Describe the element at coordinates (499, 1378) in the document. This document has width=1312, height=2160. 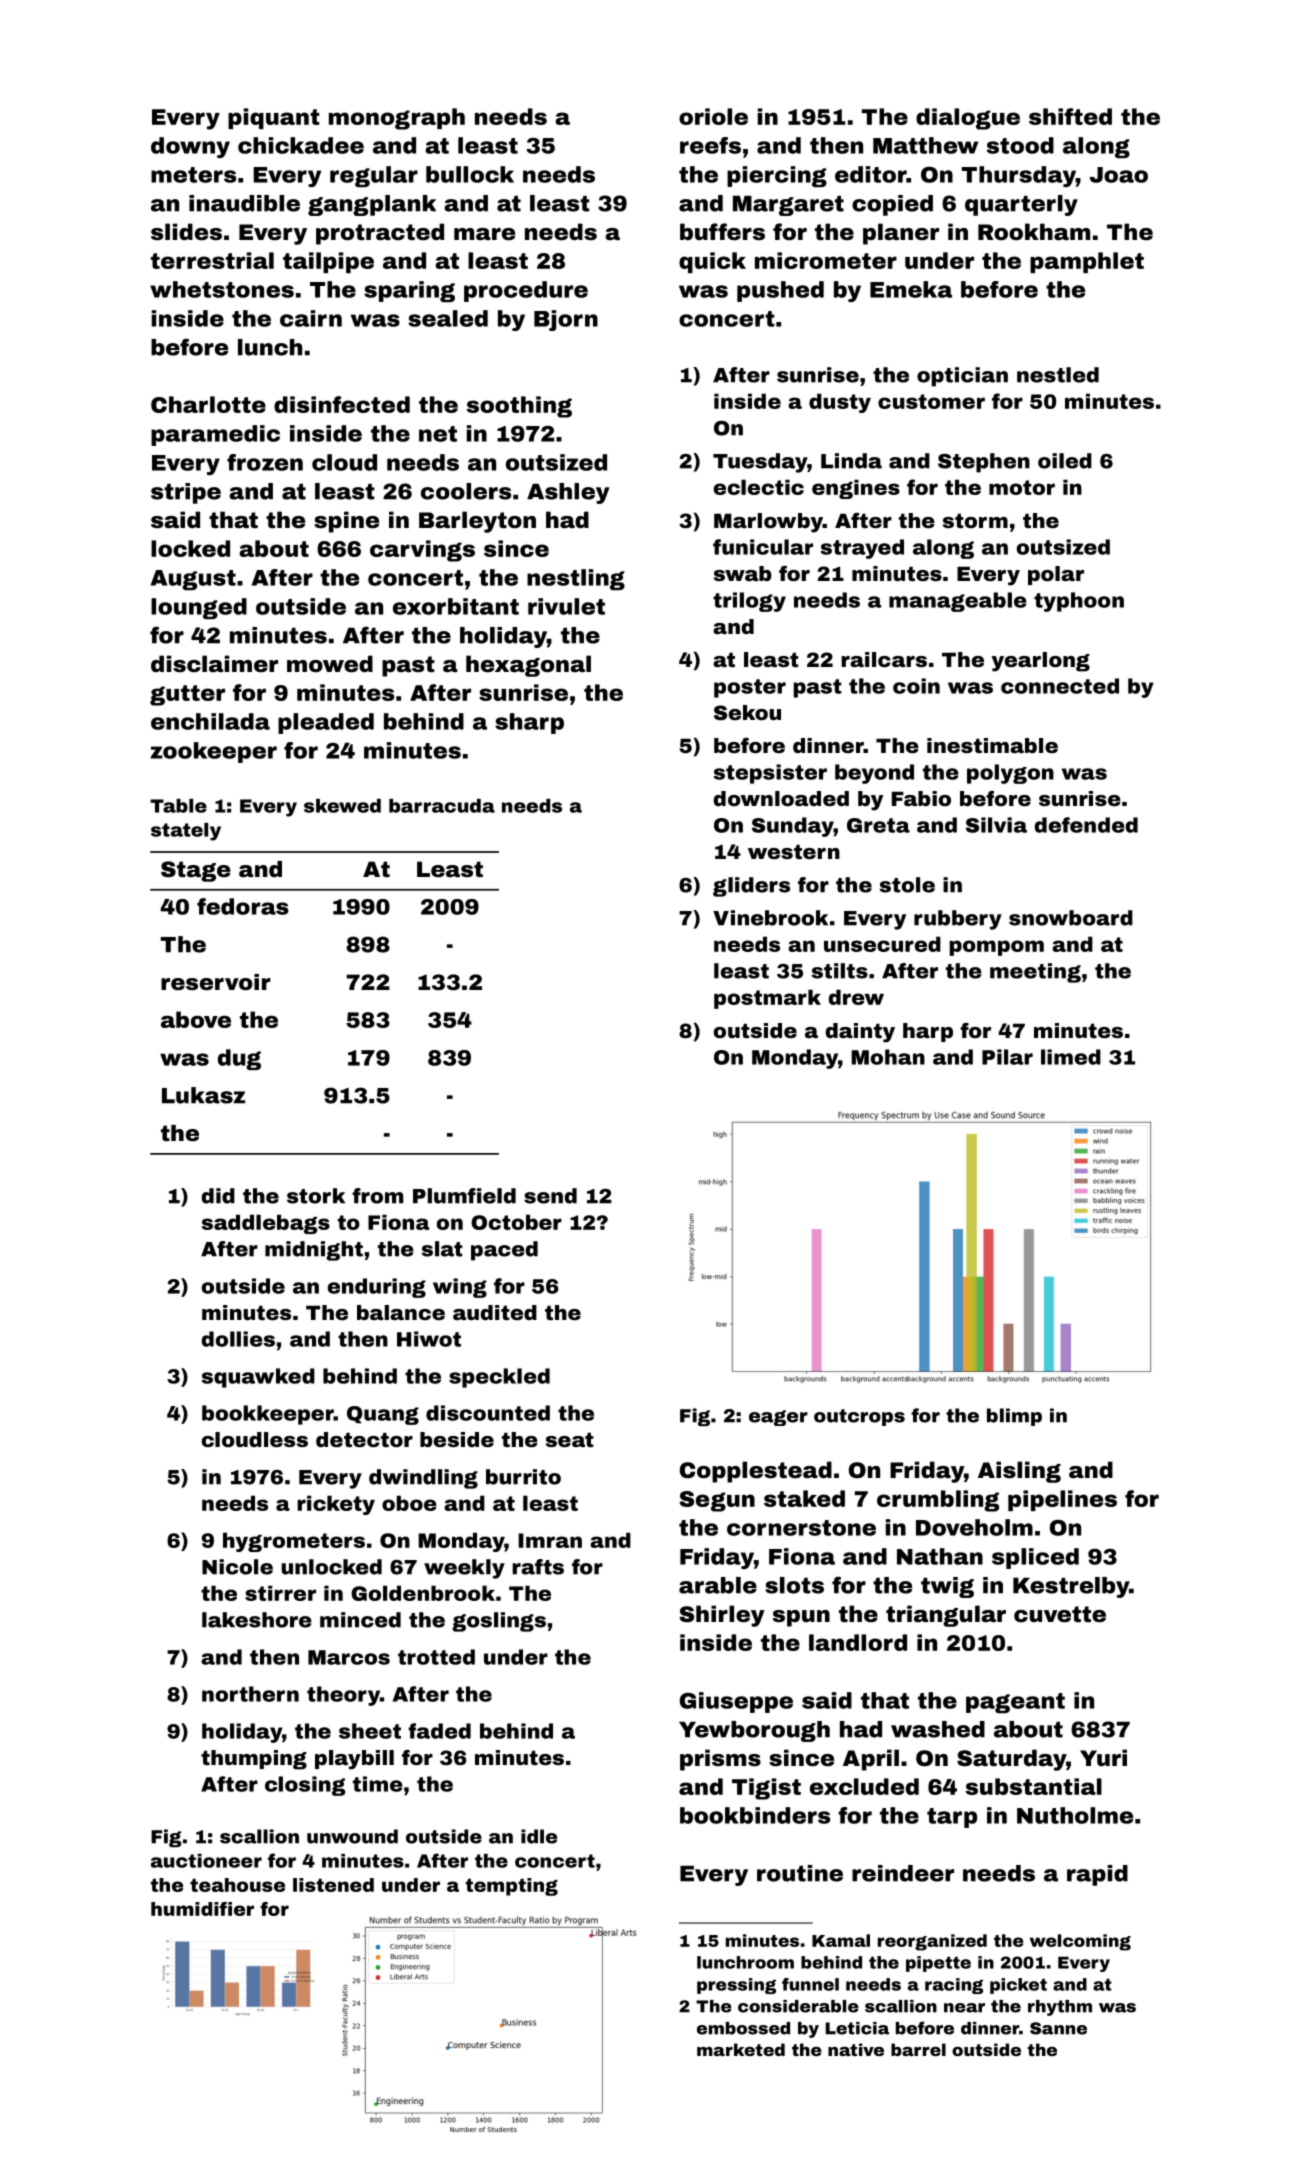
I see `speckled` at that location.
